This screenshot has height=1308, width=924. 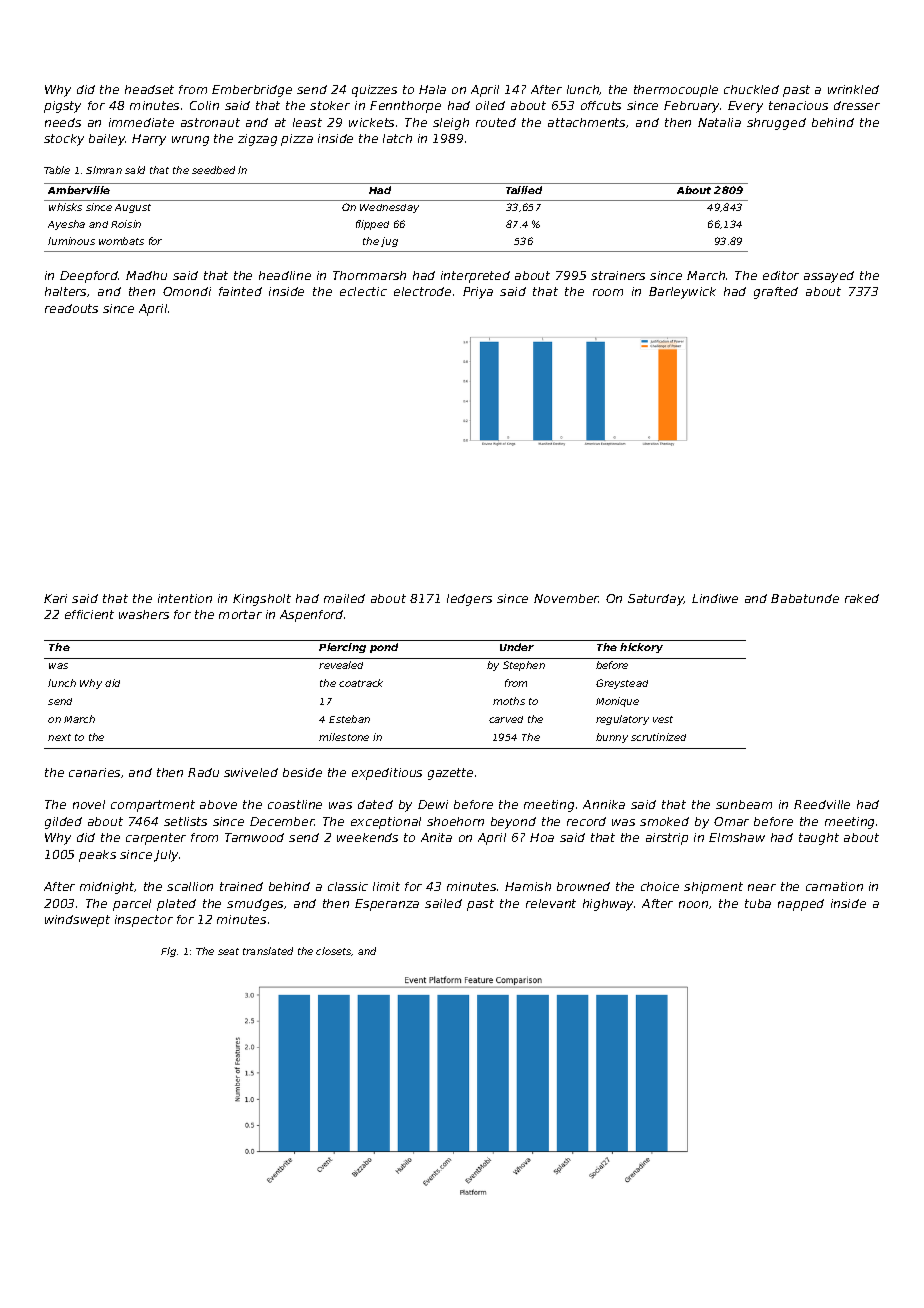 What do you see at coordinates (713, 888) in the screenshot?
I see `shipment` at bounding box center [713, 888].
